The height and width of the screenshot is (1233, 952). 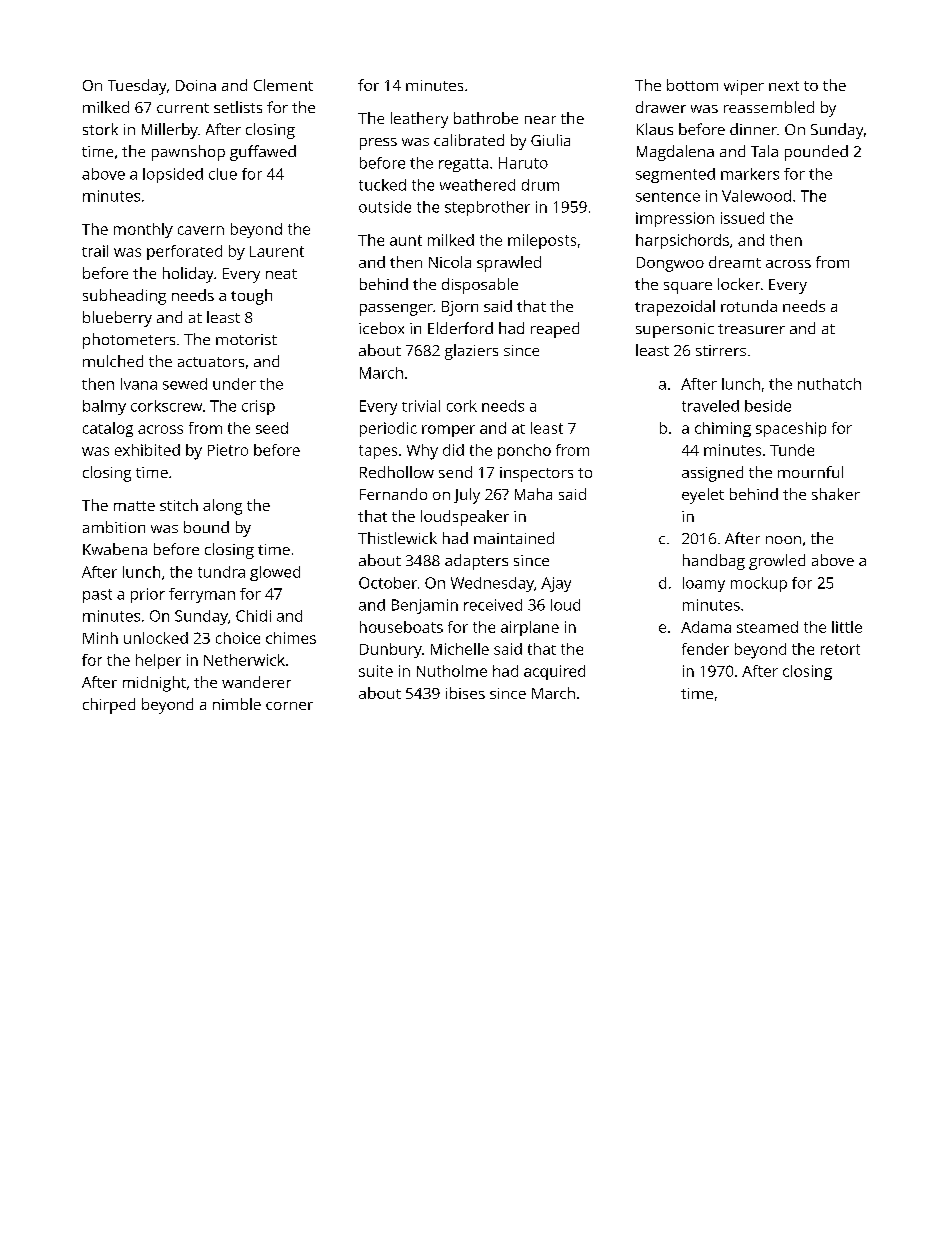 What do you see at coordinates (406, 240) in the screenshot?
I see `aunt` at bounding box center [406, 240].
